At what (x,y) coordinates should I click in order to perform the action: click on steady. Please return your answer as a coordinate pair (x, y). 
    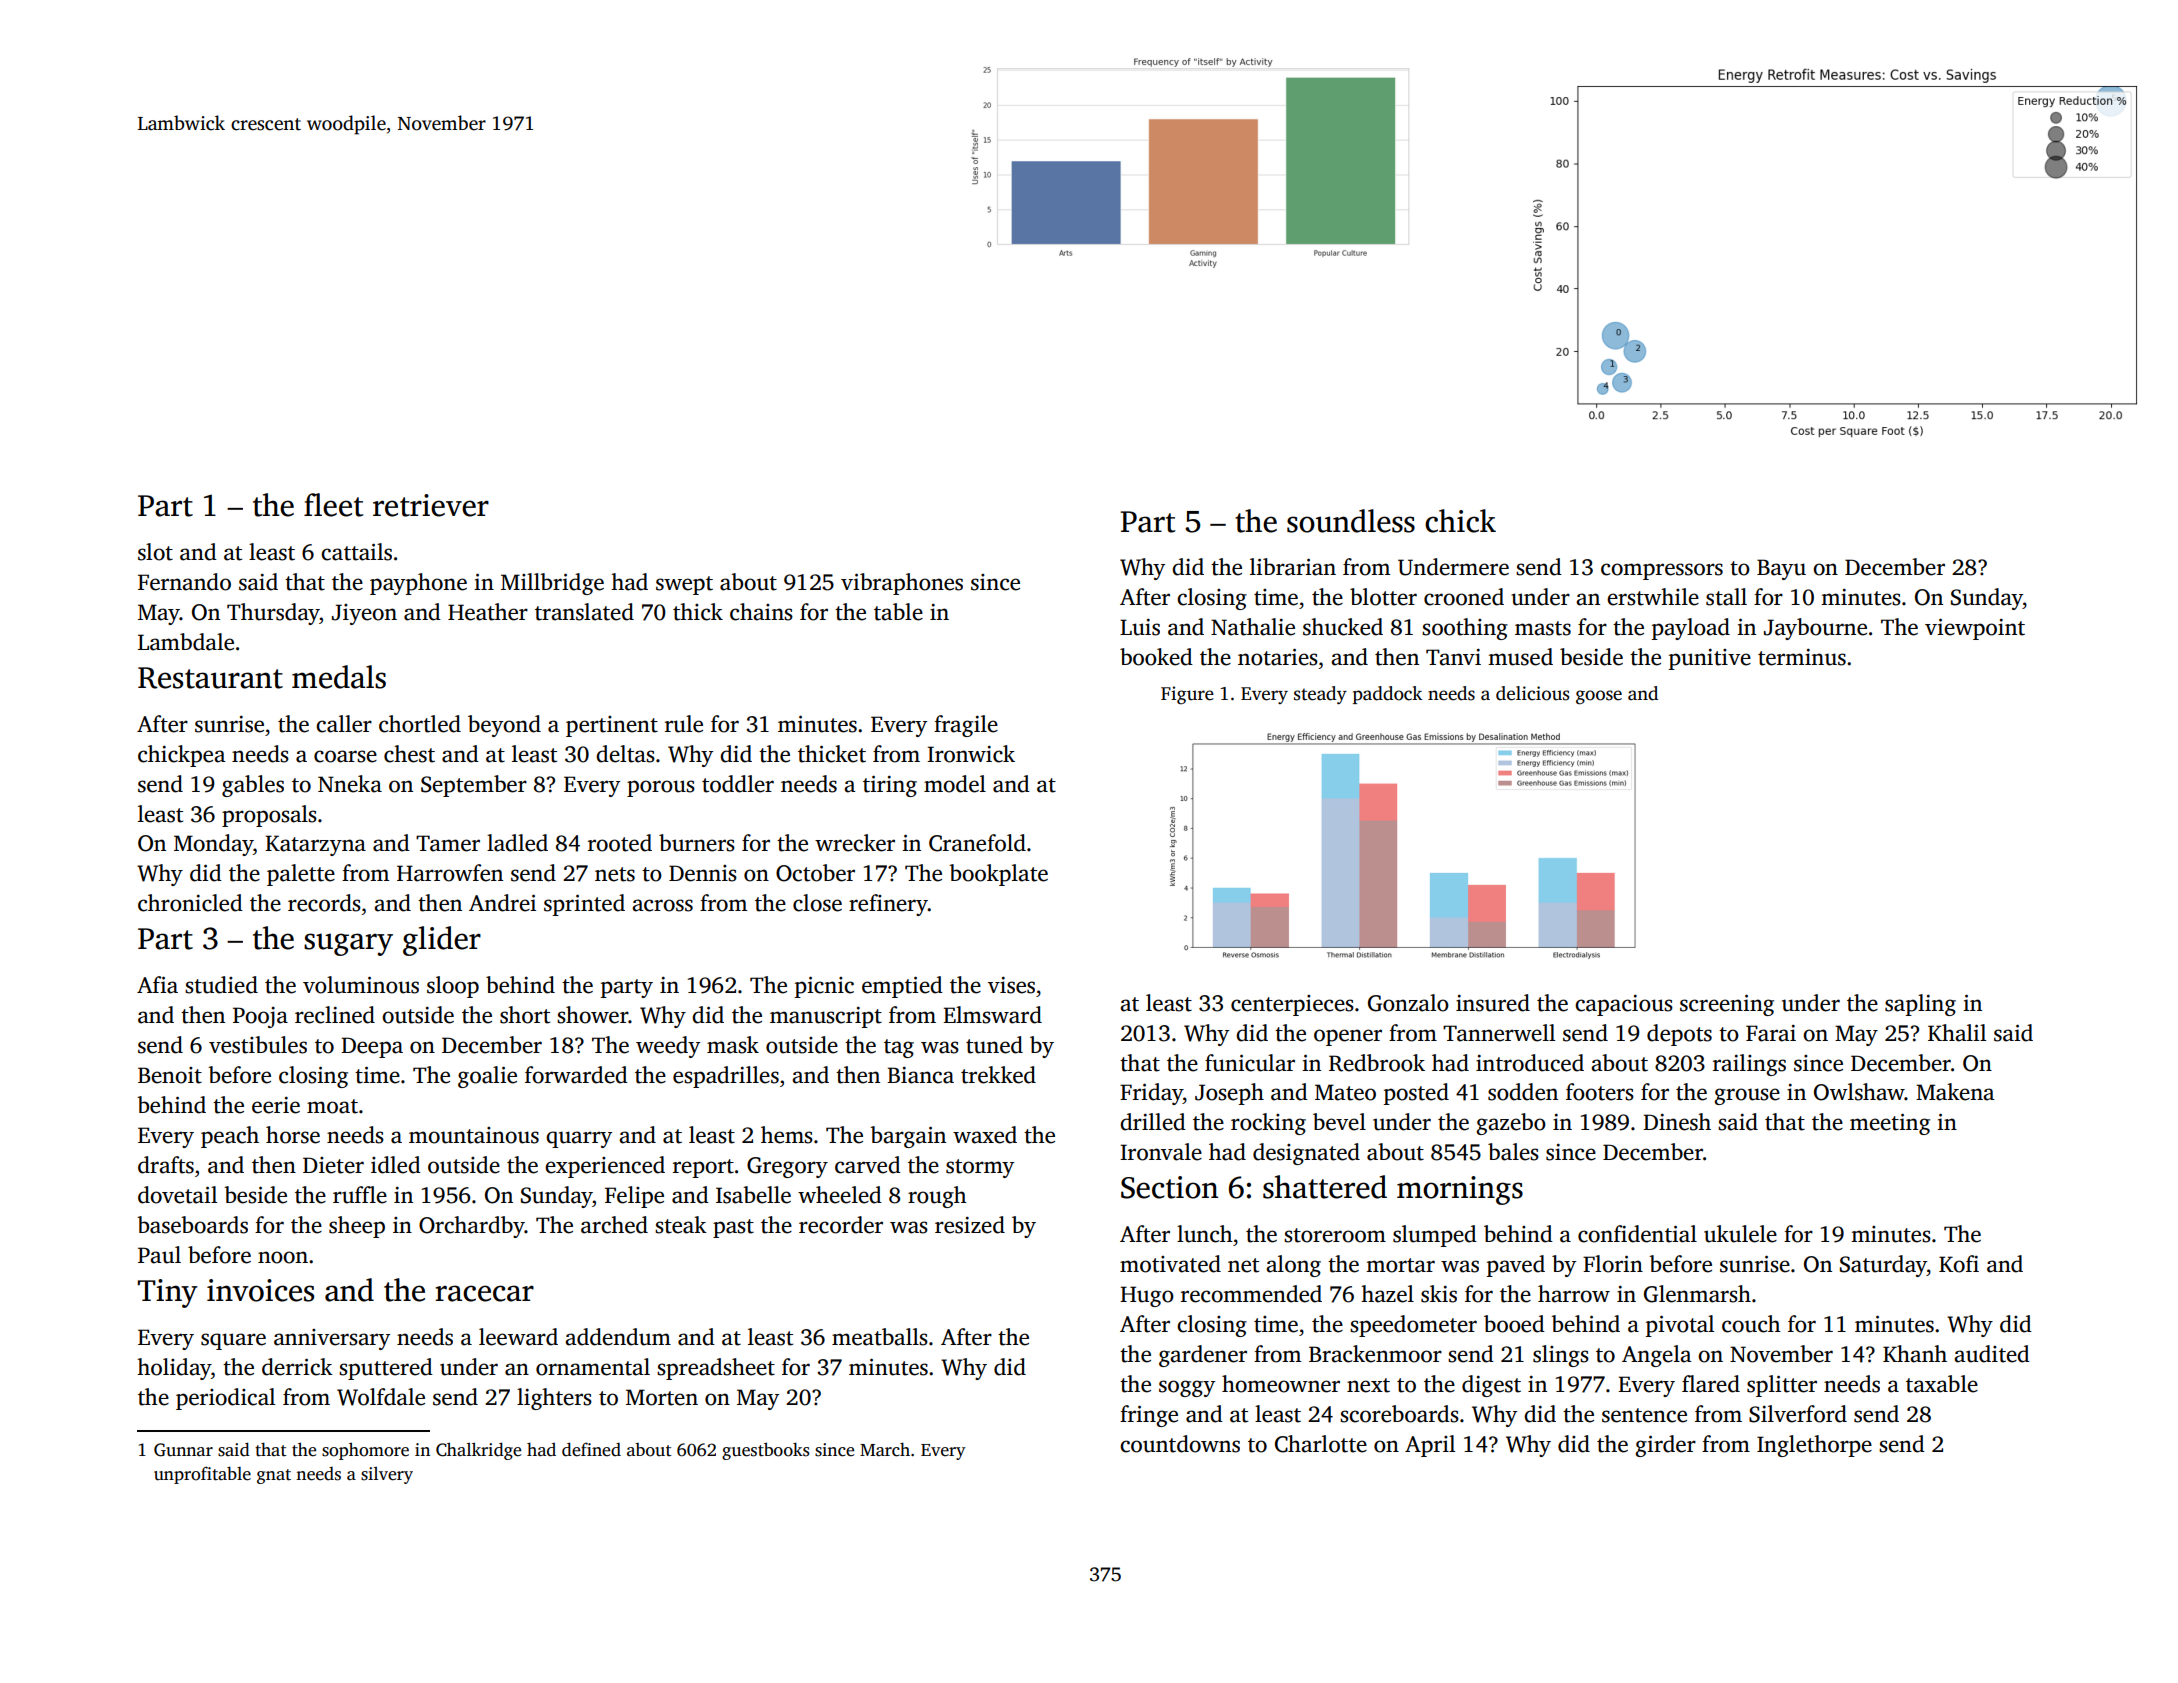
    Looking at the image, I should click on (1320, 695).
